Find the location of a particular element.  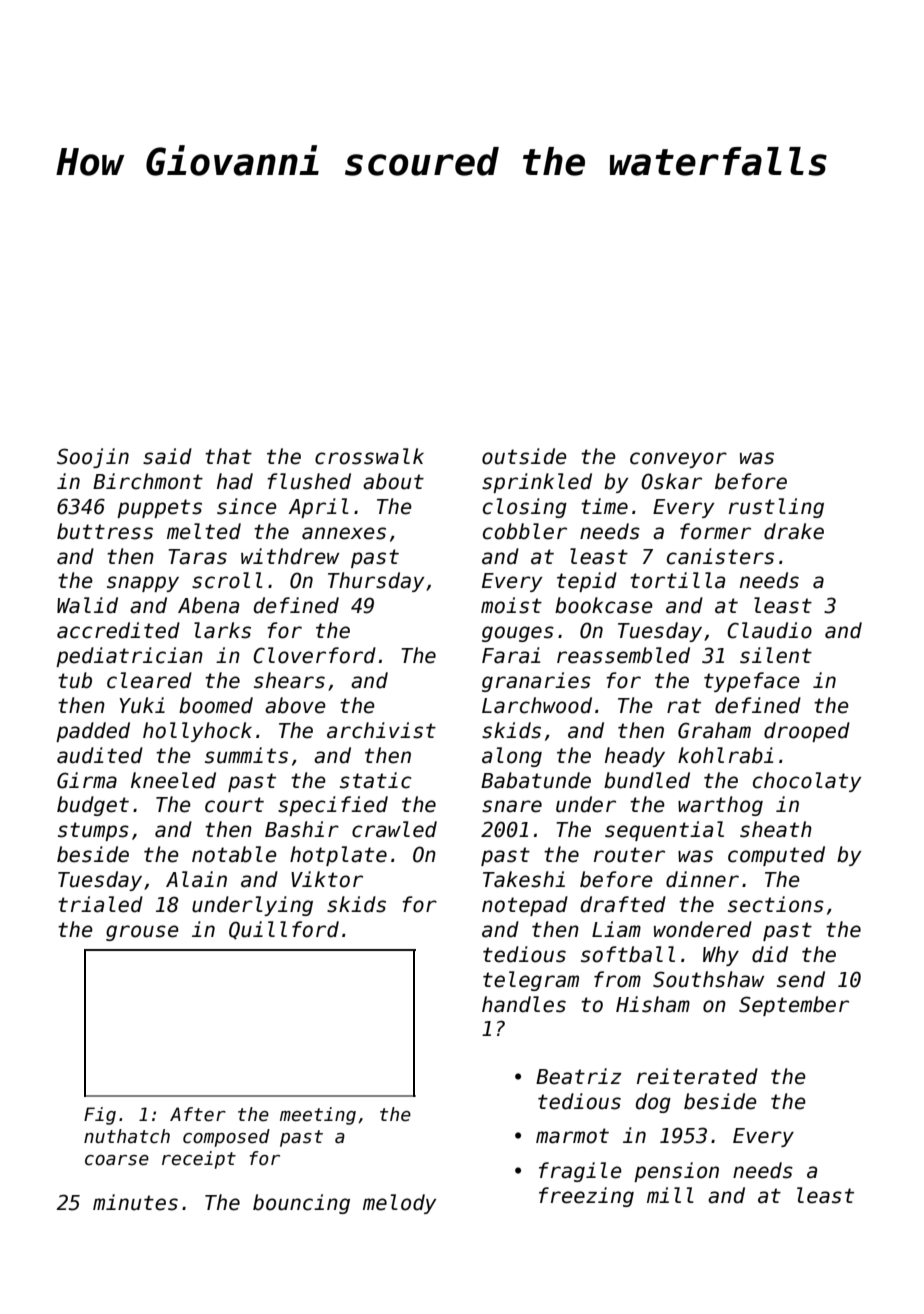

reiterated is located at coordinates (697, 1076).
